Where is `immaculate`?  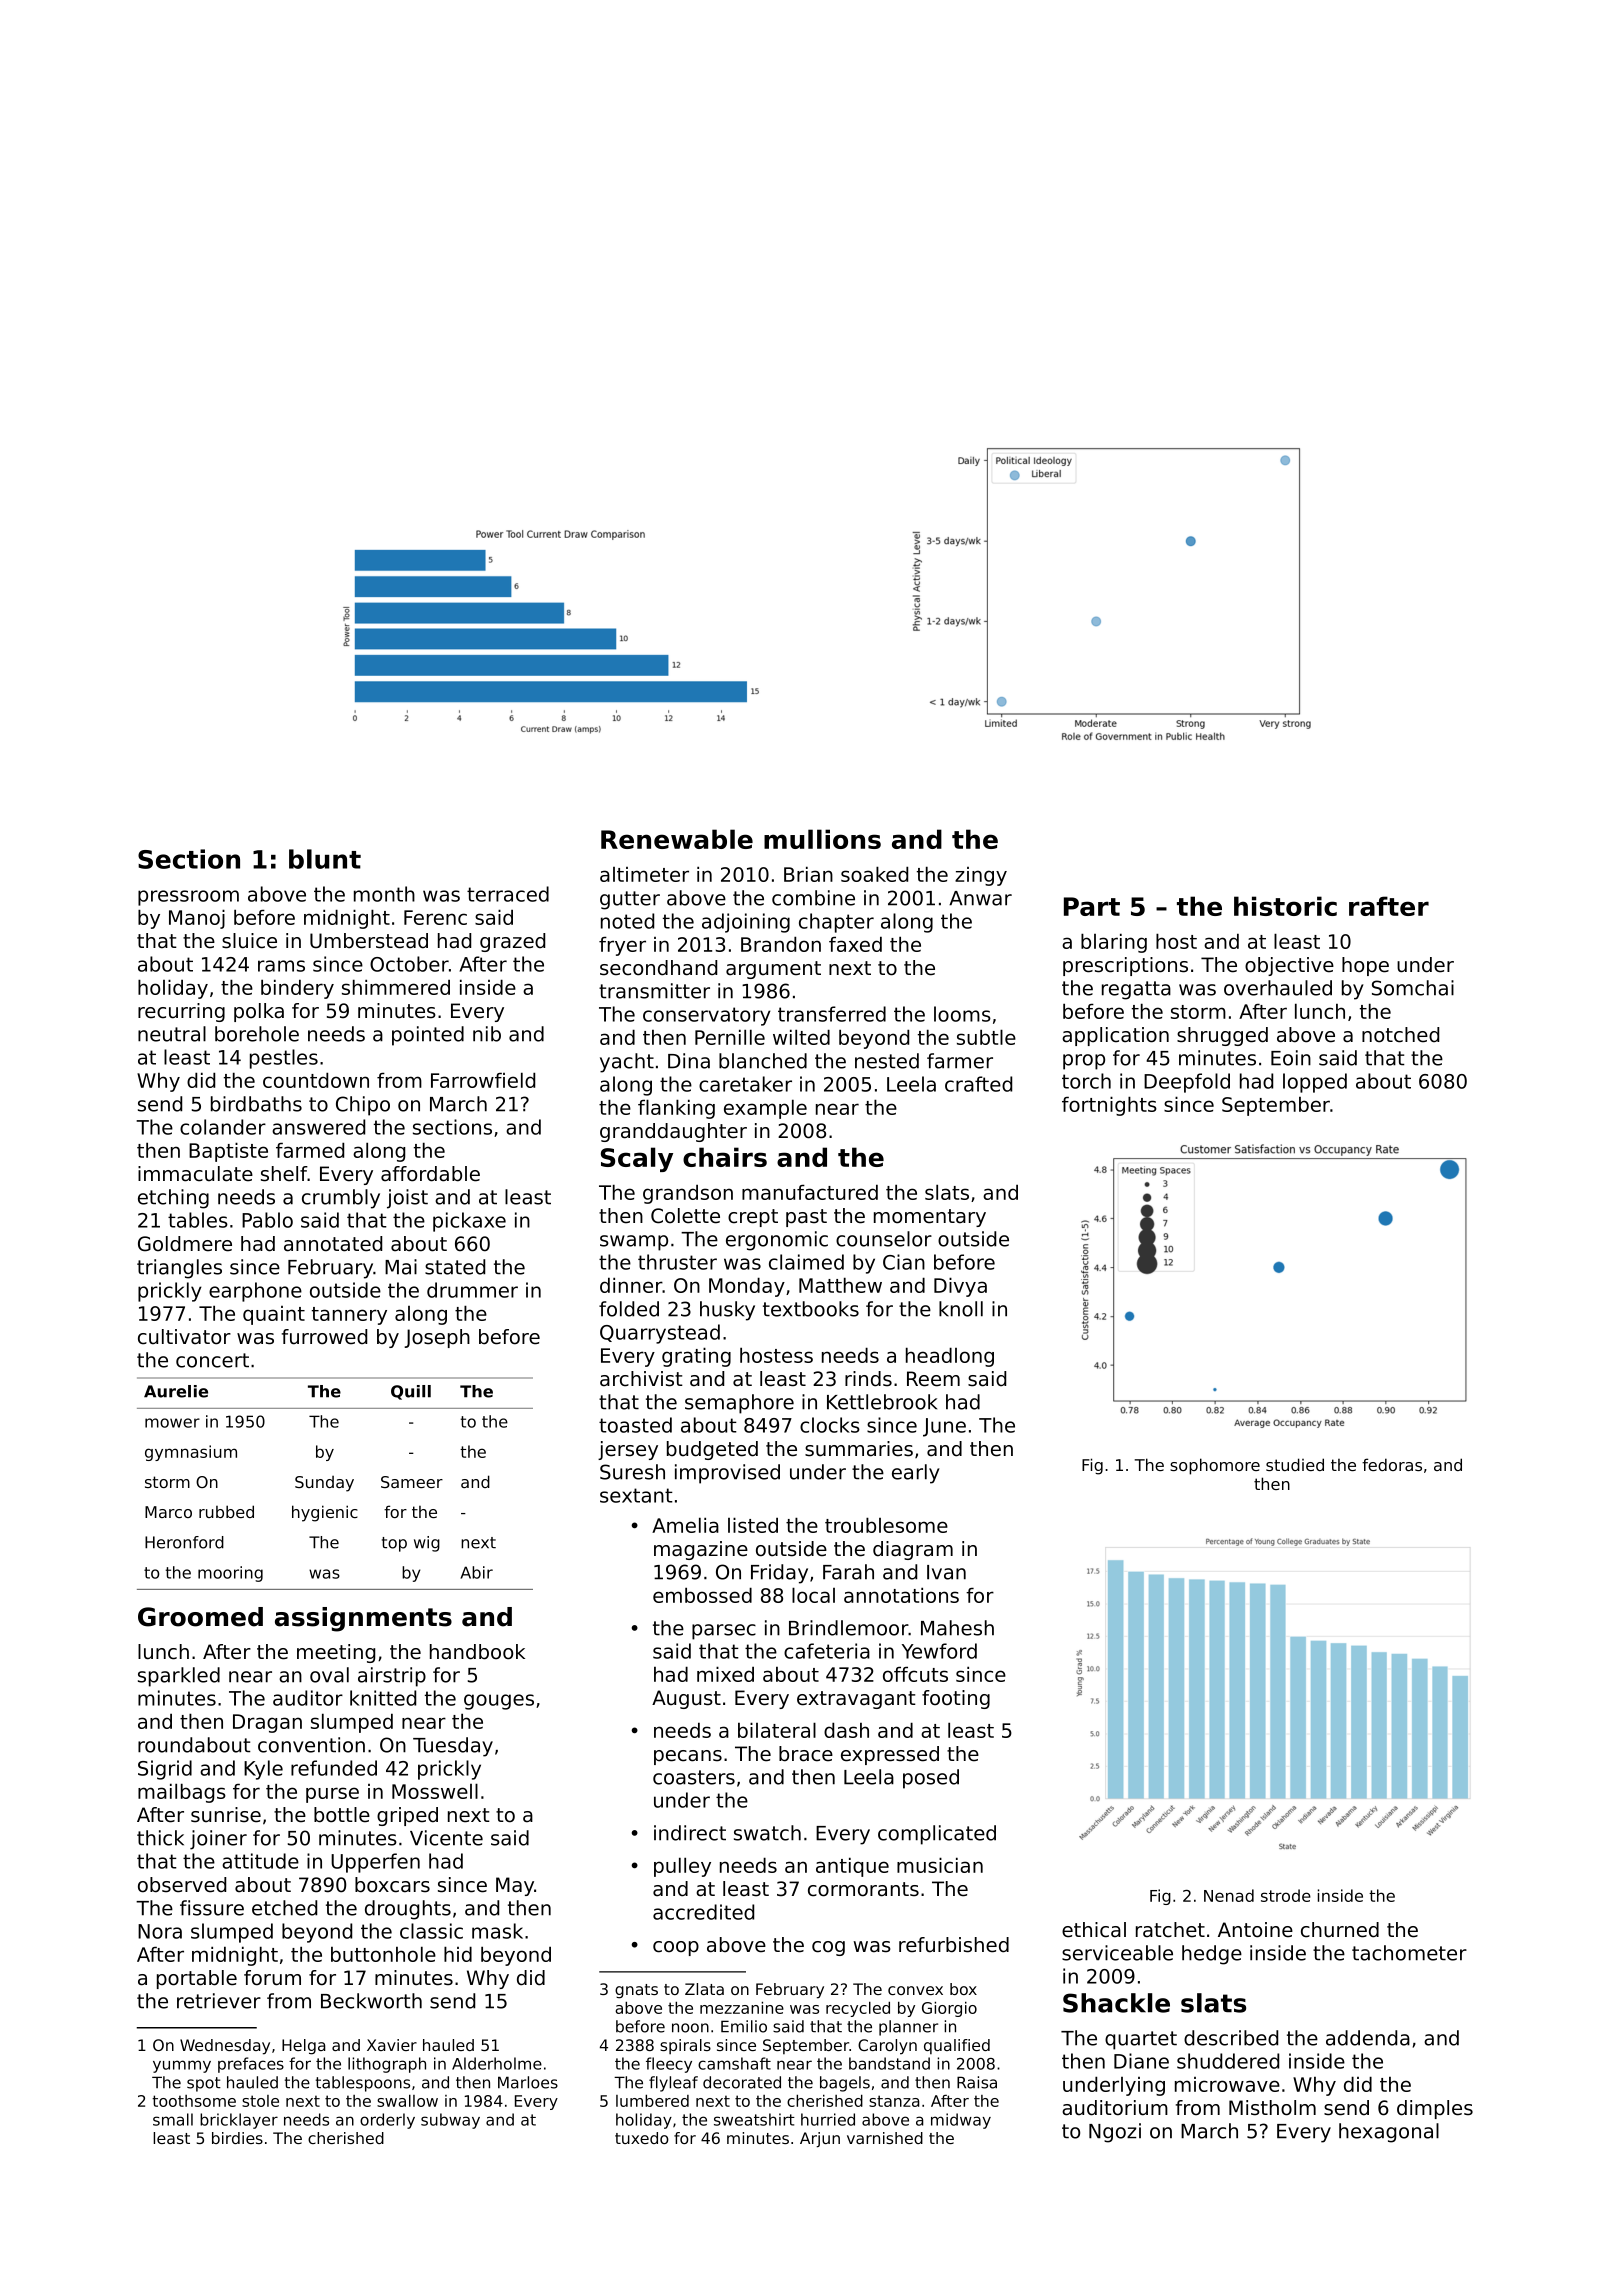
immaculate is located at coordinates (195, 1174).
